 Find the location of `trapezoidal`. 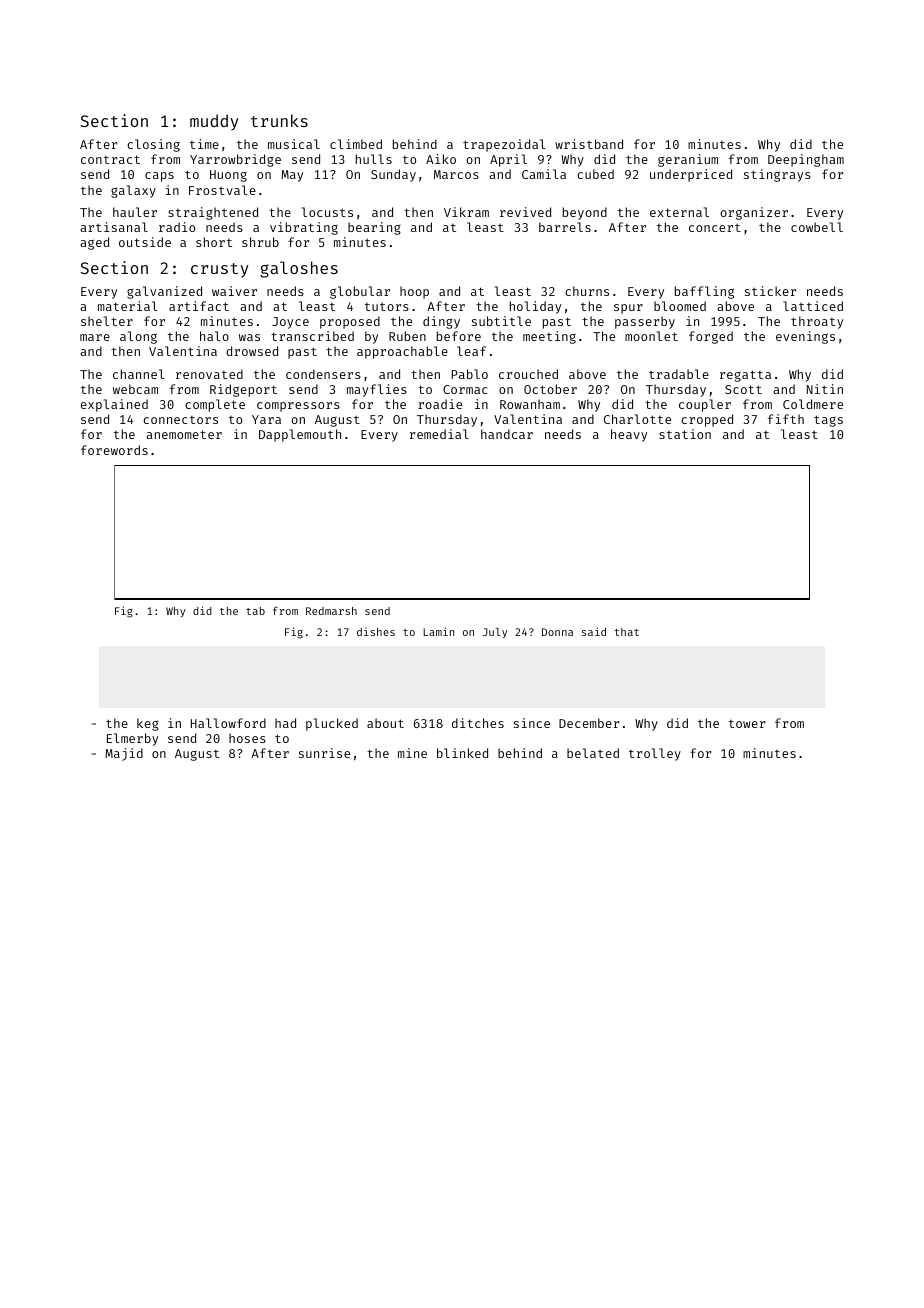

trapezoidal is located at coordinates (504, 145).
